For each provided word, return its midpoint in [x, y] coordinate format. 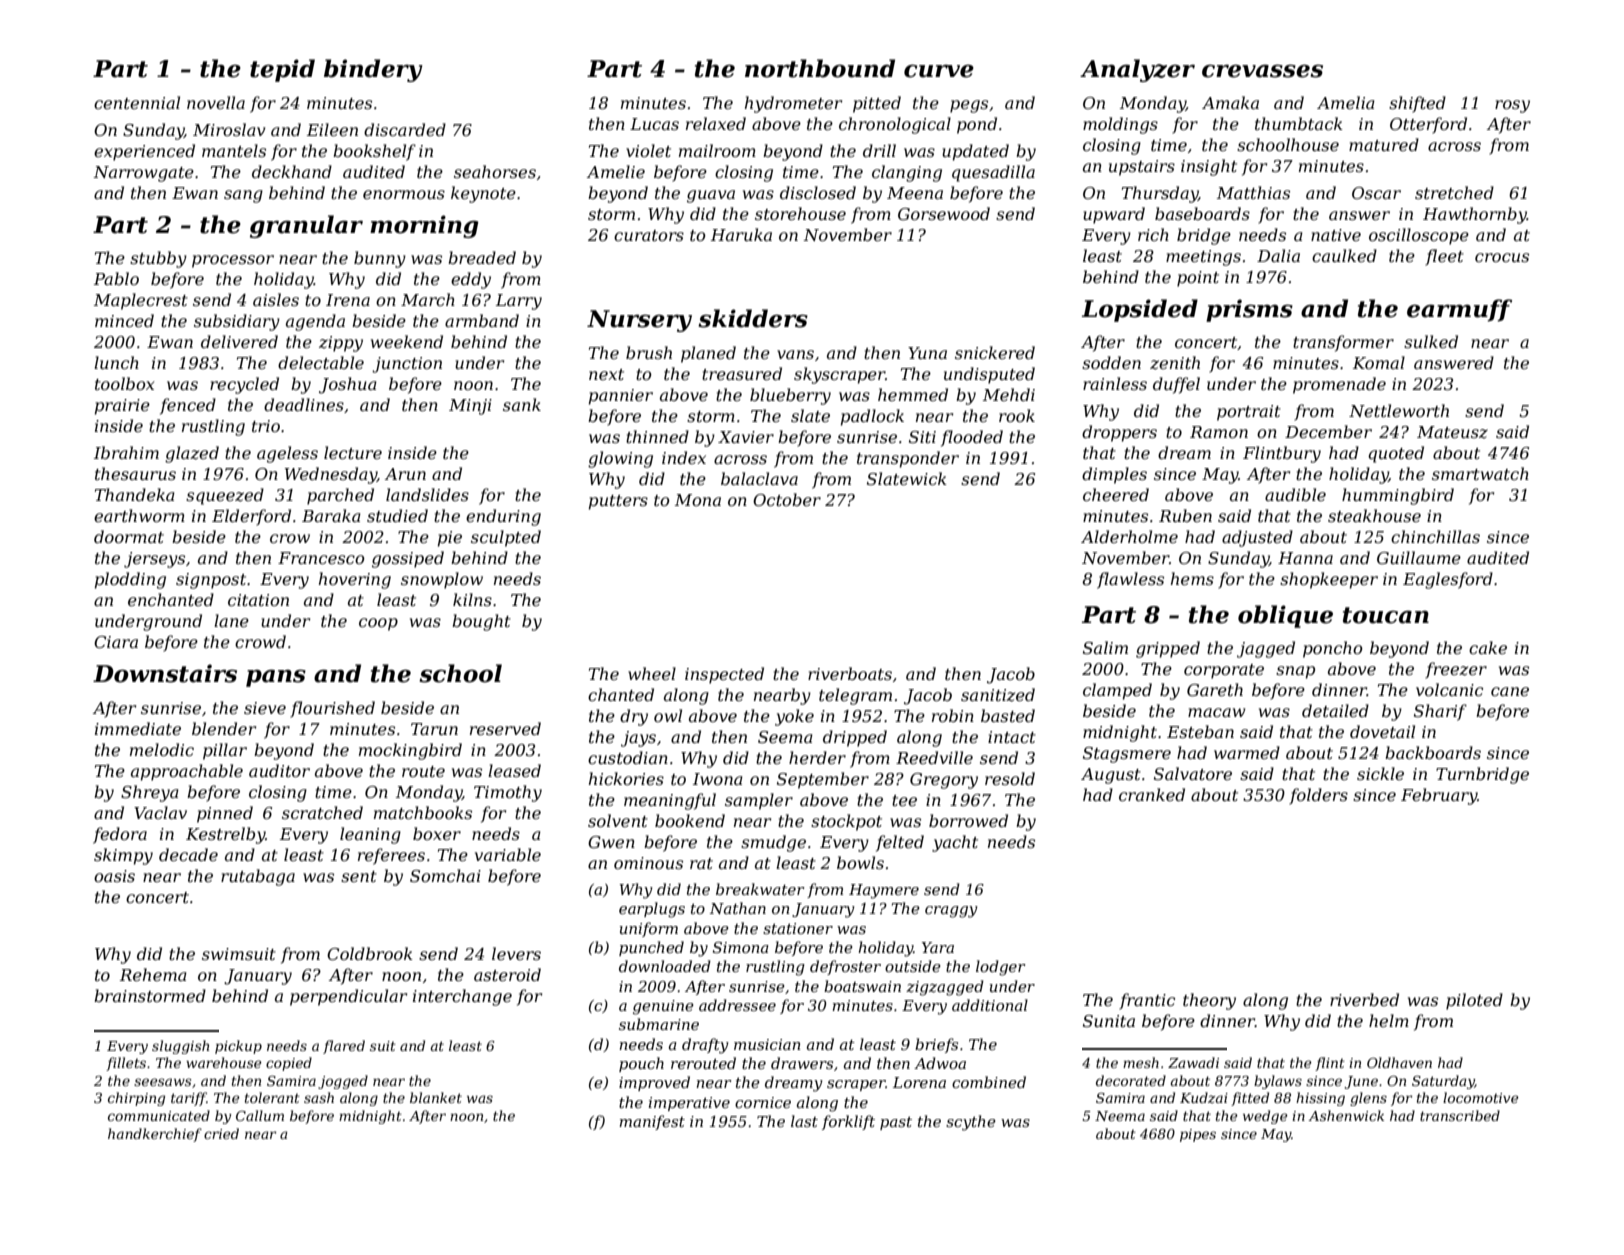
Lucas [654, 124]
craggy [951, 912]
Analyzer [1137, 70]
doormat [129, 536]
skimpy [123, 856]
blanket [436, 1097]
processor [233, 261]
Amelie [616, 171]
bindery [373, 70]
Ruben [1185, 515]
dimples [1114, 475]
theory [1209, 1001]
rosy [1512, 106]
